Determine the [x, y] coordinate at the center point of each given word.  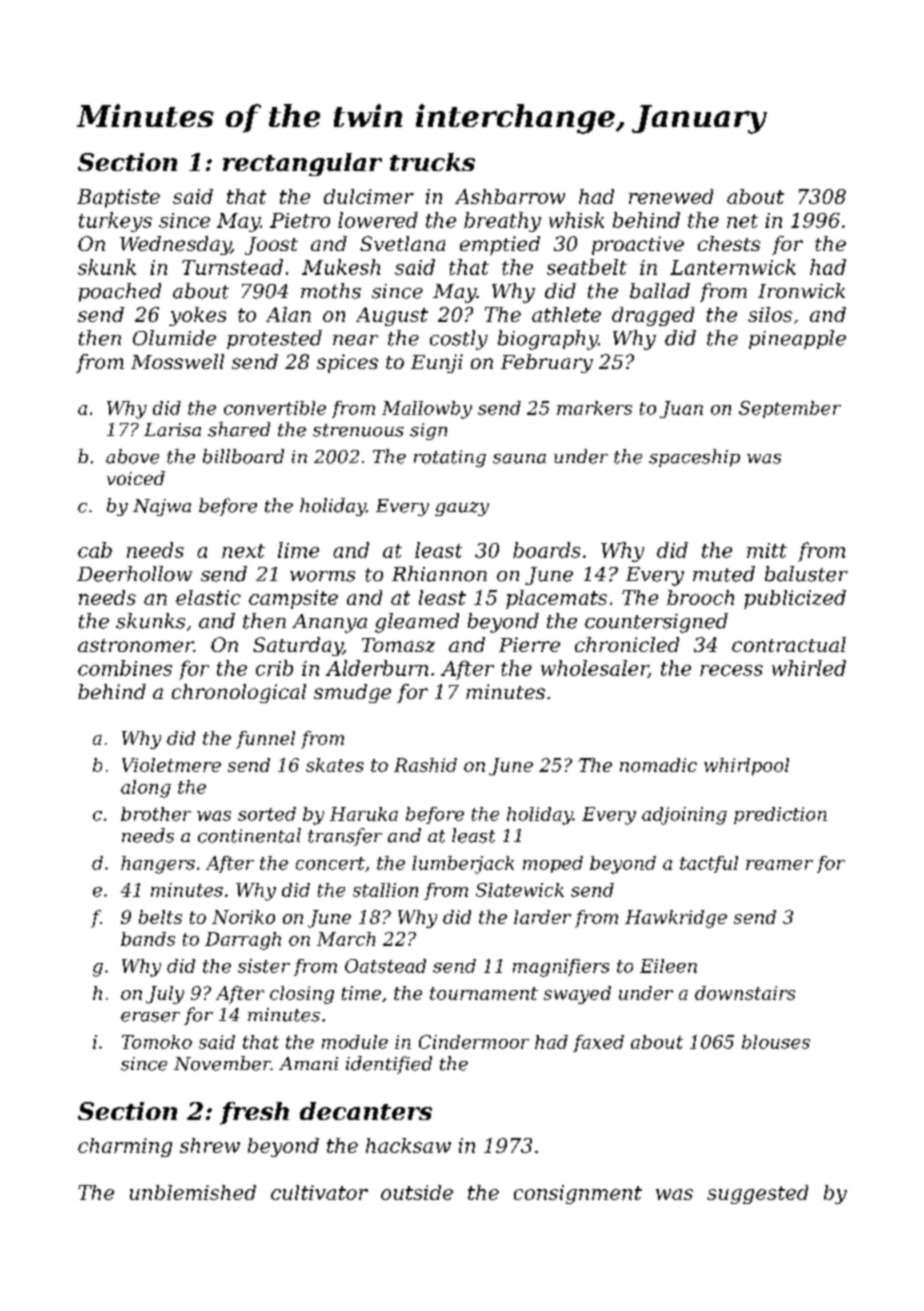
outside [417, 1192]
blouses [776, 1042]
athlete [566, 314]
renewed [671, 196]
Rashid [425, 765]
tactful [709, 864]
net [742, 221]
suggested [757, 1194]
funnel [265, 740]
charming [125, 1147]
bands [148, 939]
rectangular [302, 164]
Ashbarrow [510, 196]
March [346, 939]
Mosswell [177, 361]
